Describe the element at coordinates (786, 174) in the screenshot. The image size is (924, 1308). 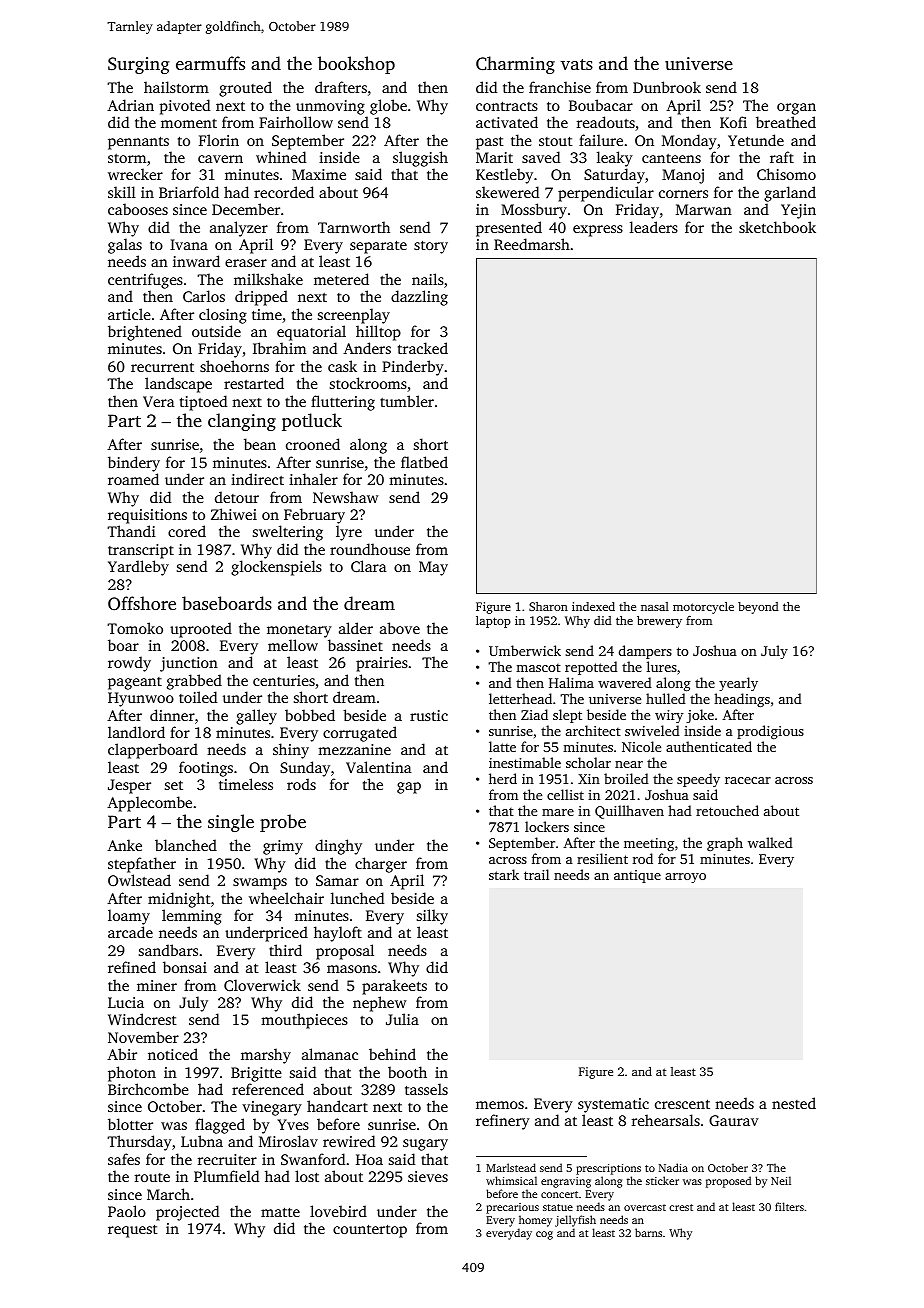
I see `Chisomo` at that location.
